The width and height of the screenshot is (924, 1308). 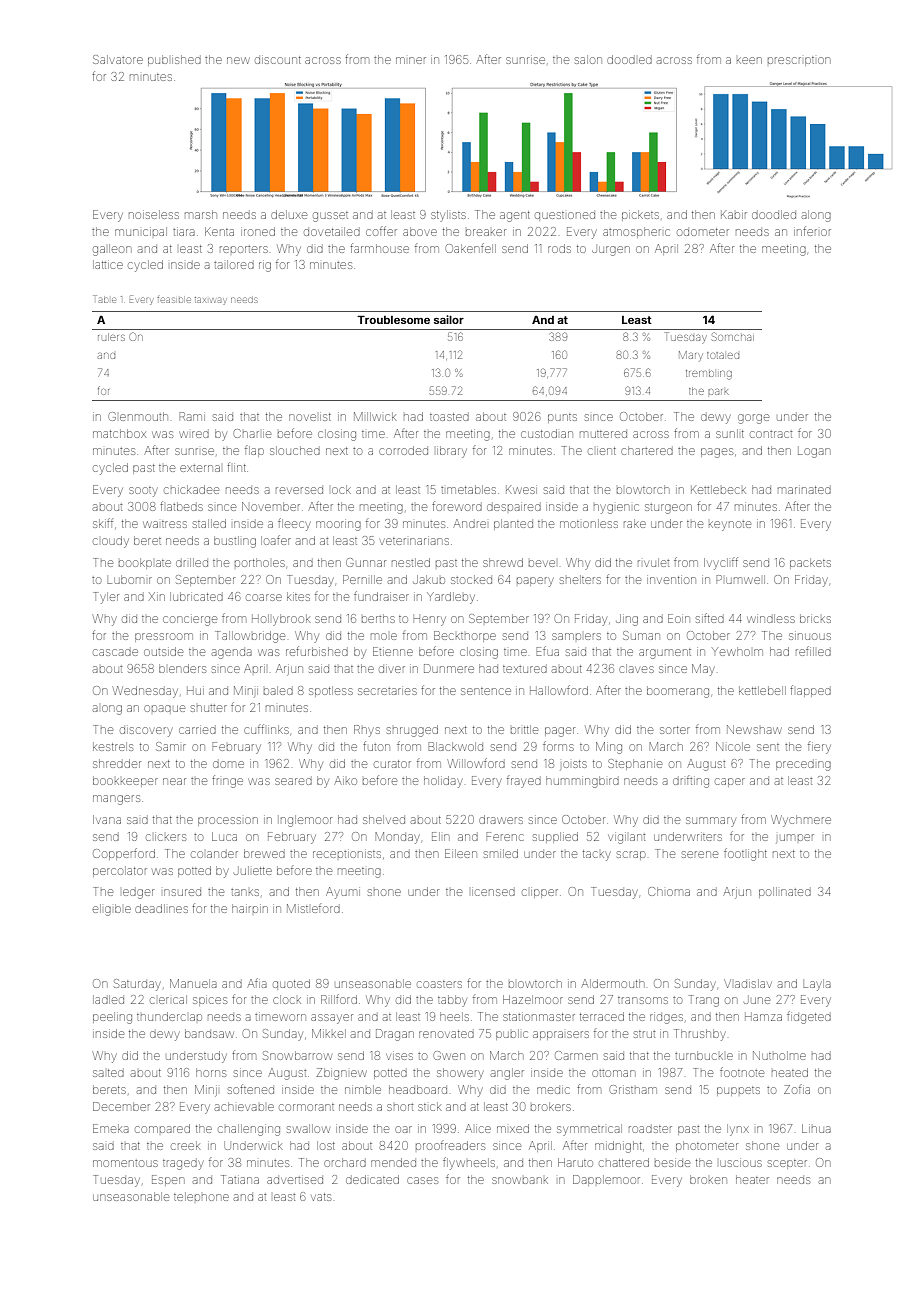 I want to click on serene, so click(x=700, y=854).
